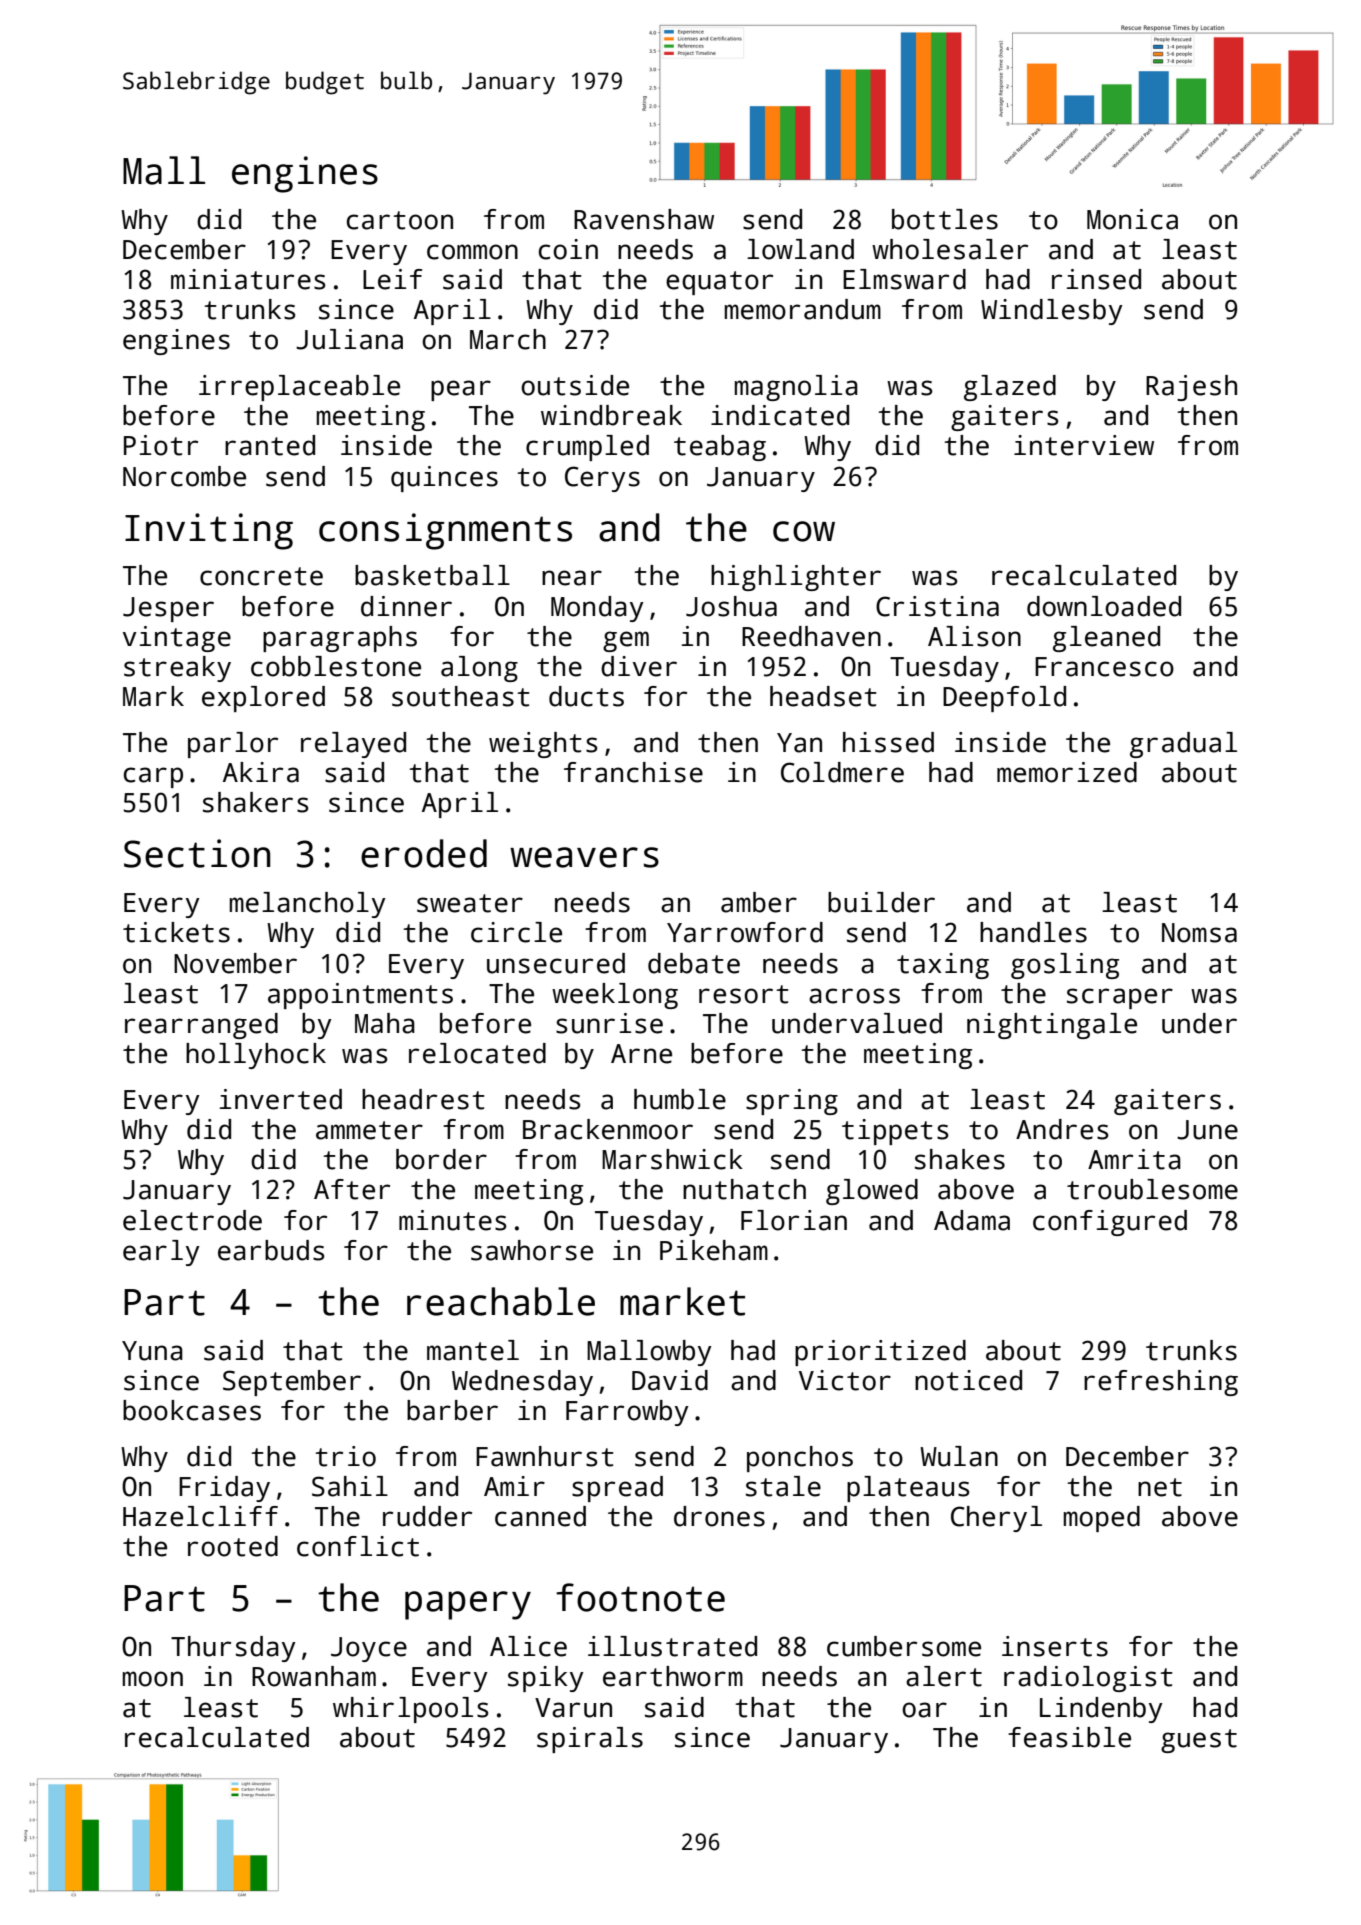 The width and height of the document is (1361, 1925). Describe the element at coordinates (152, 1351) in the document. I see `Yuna` at that location.
